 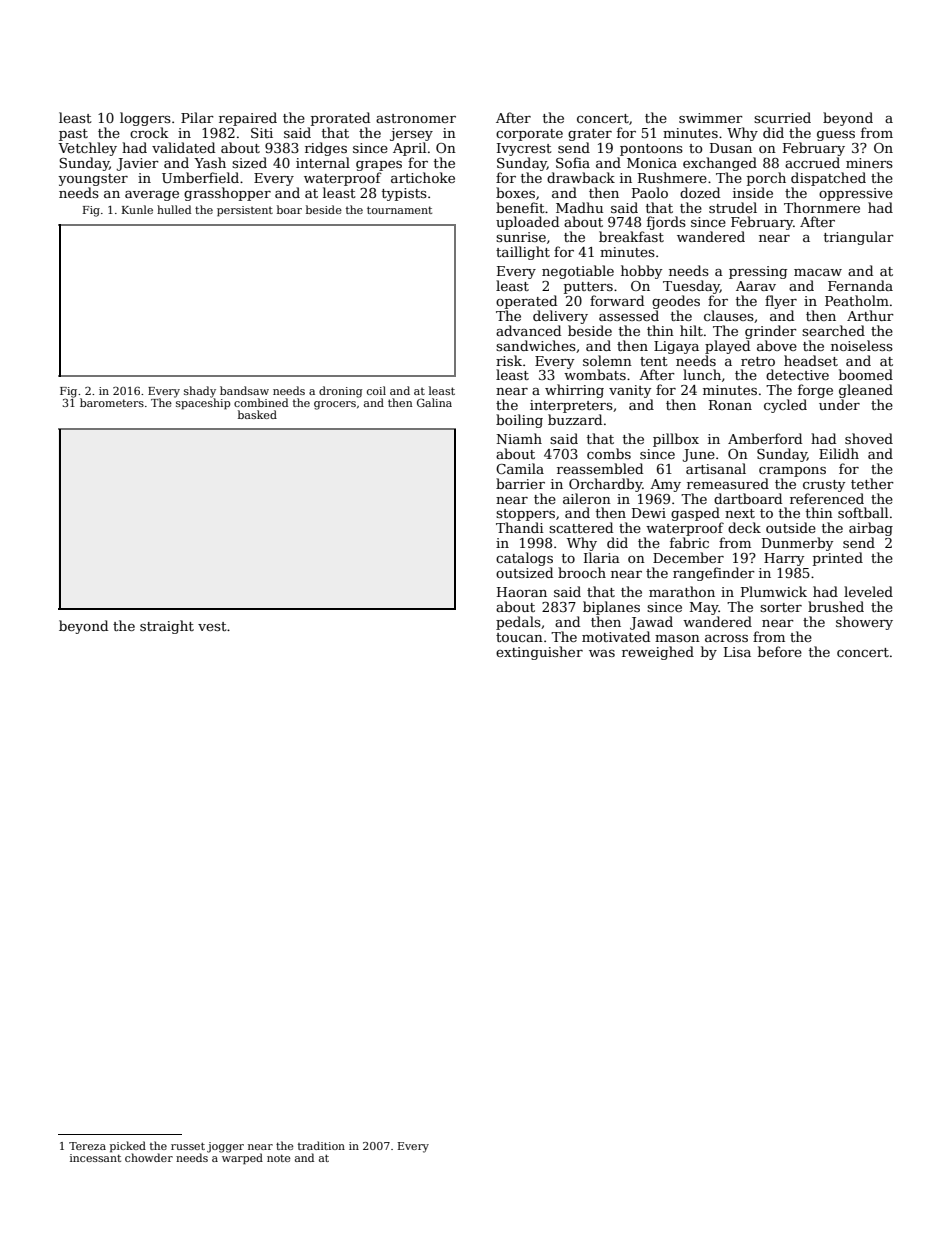 I want to click on Tereza, so click(x=87, y=1146).
